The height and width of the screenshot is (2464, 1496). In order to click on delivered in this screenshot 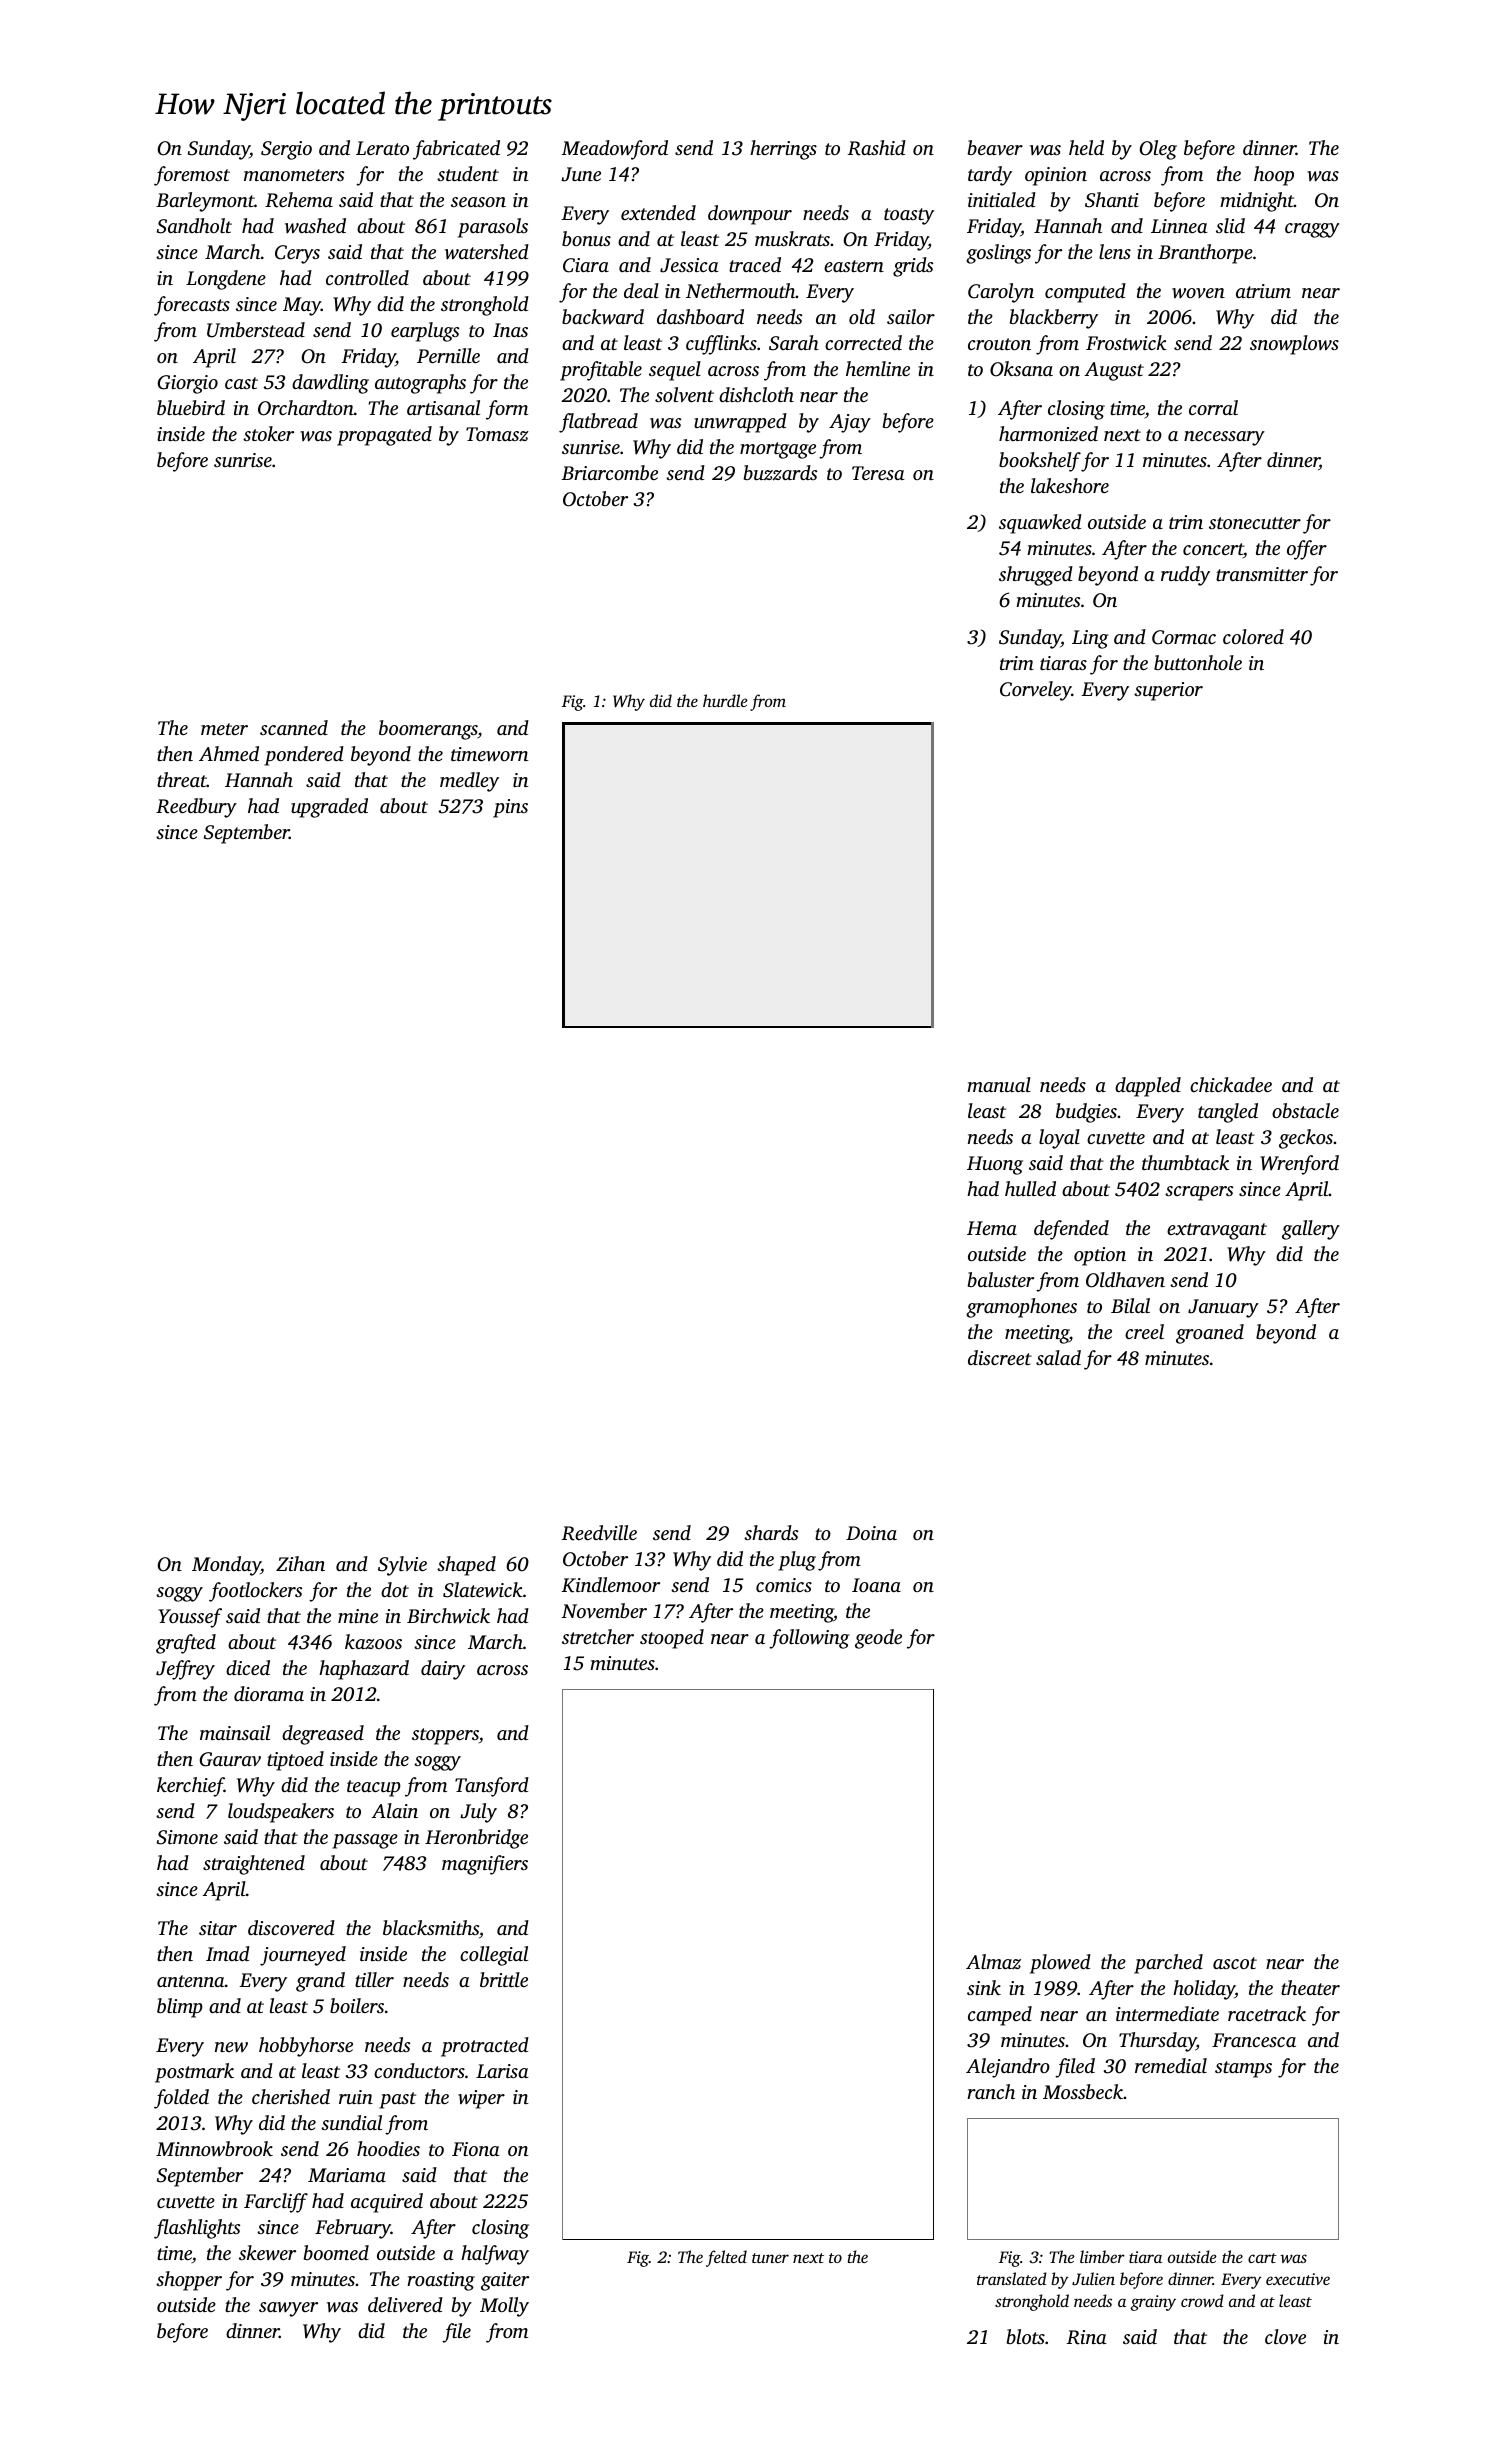, I will do `click(405, 2305)`.
